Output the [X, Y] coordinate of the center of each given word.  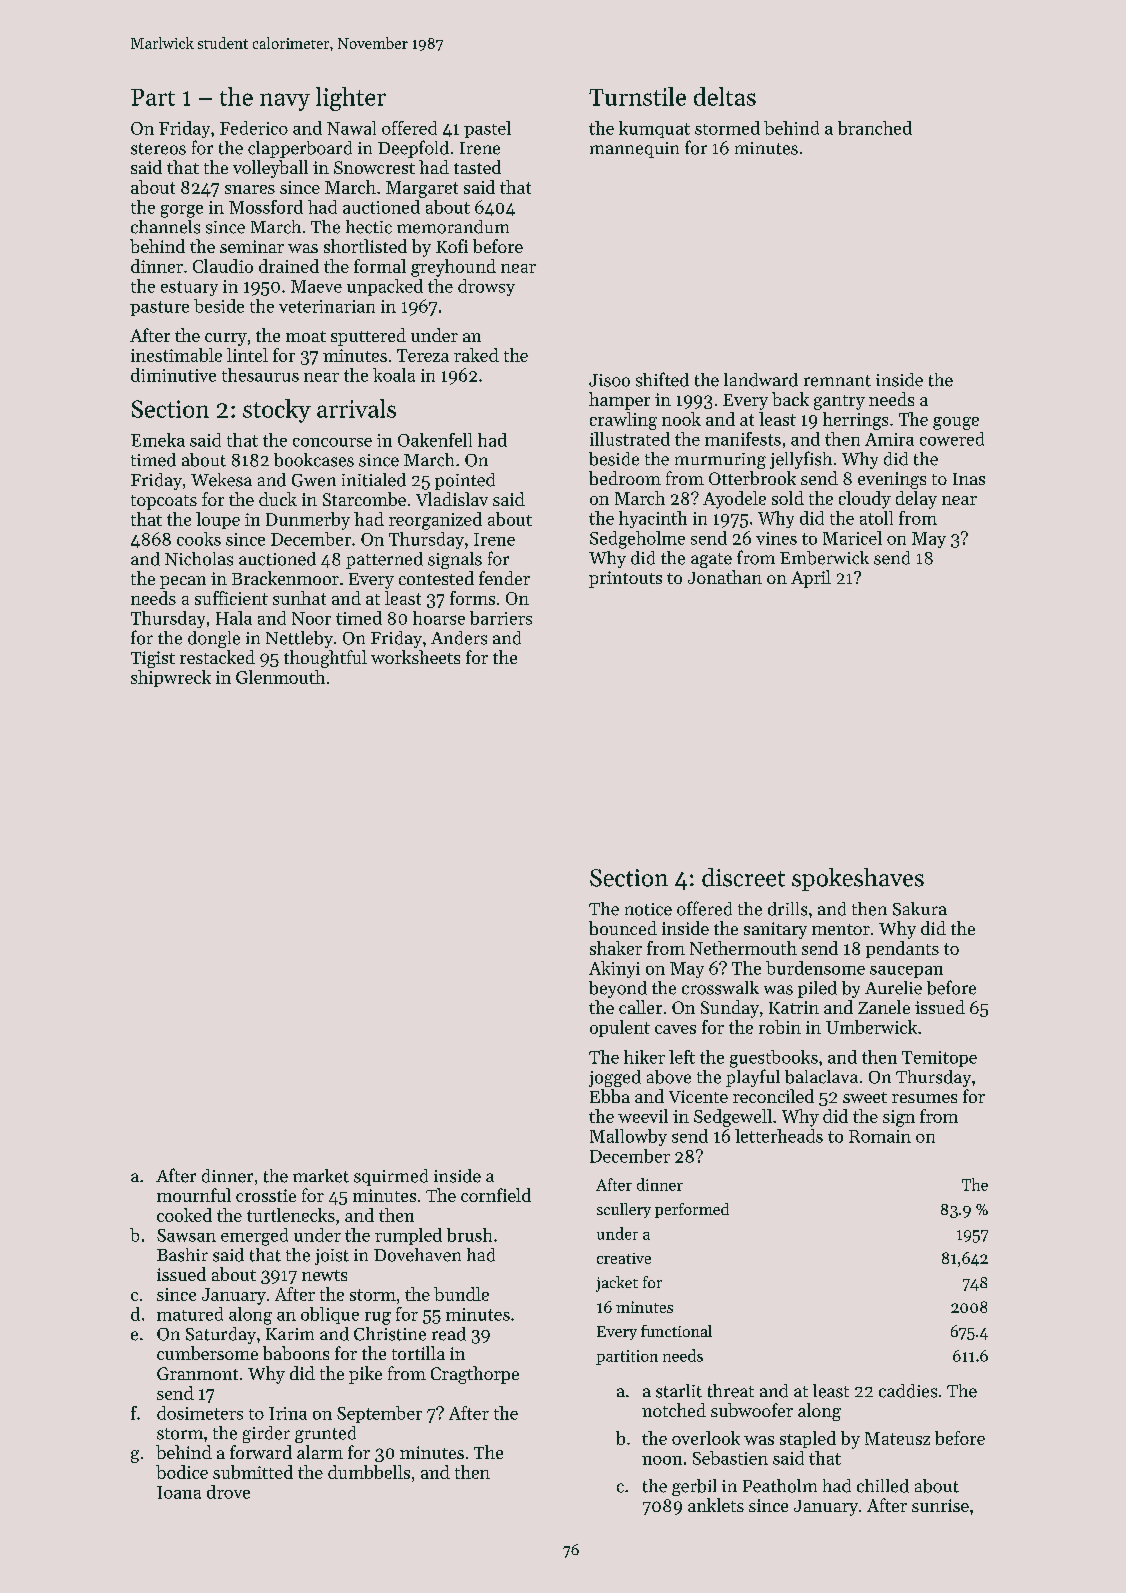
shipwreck [171, 678]
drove [228, 1492]
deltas [725, 96]
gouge [956, 423]
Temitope [939, 1059]
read [449, 1334]
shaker [616, 948]
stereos [158, 149]
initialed [374, 480]
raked [476, 355]
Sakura [920, 909]
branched [875, 128]
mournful [194, 1195]
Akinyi [614, 969]
